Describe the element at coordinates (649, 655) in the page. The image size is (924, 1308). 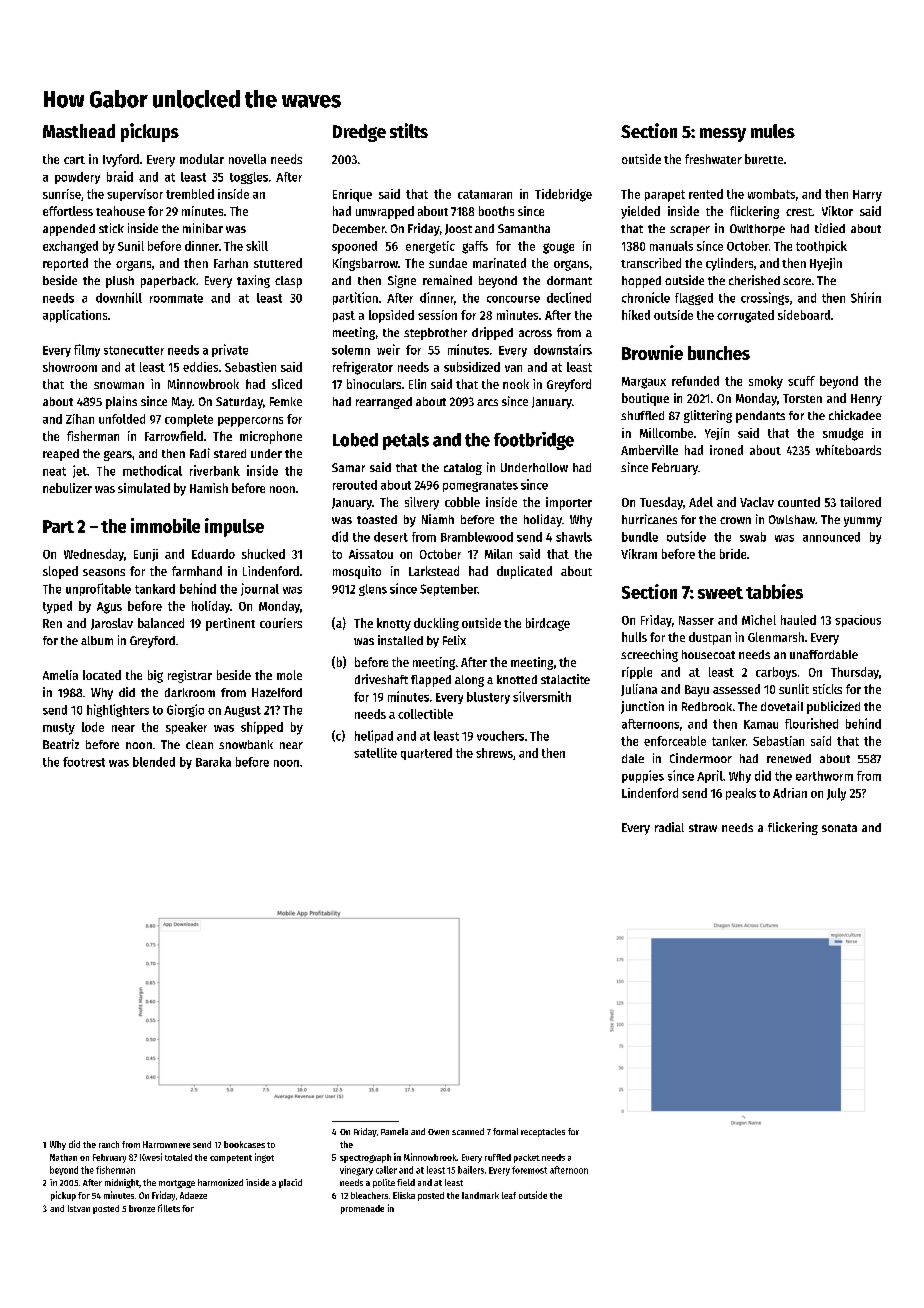
I see `screeching` at that location.
